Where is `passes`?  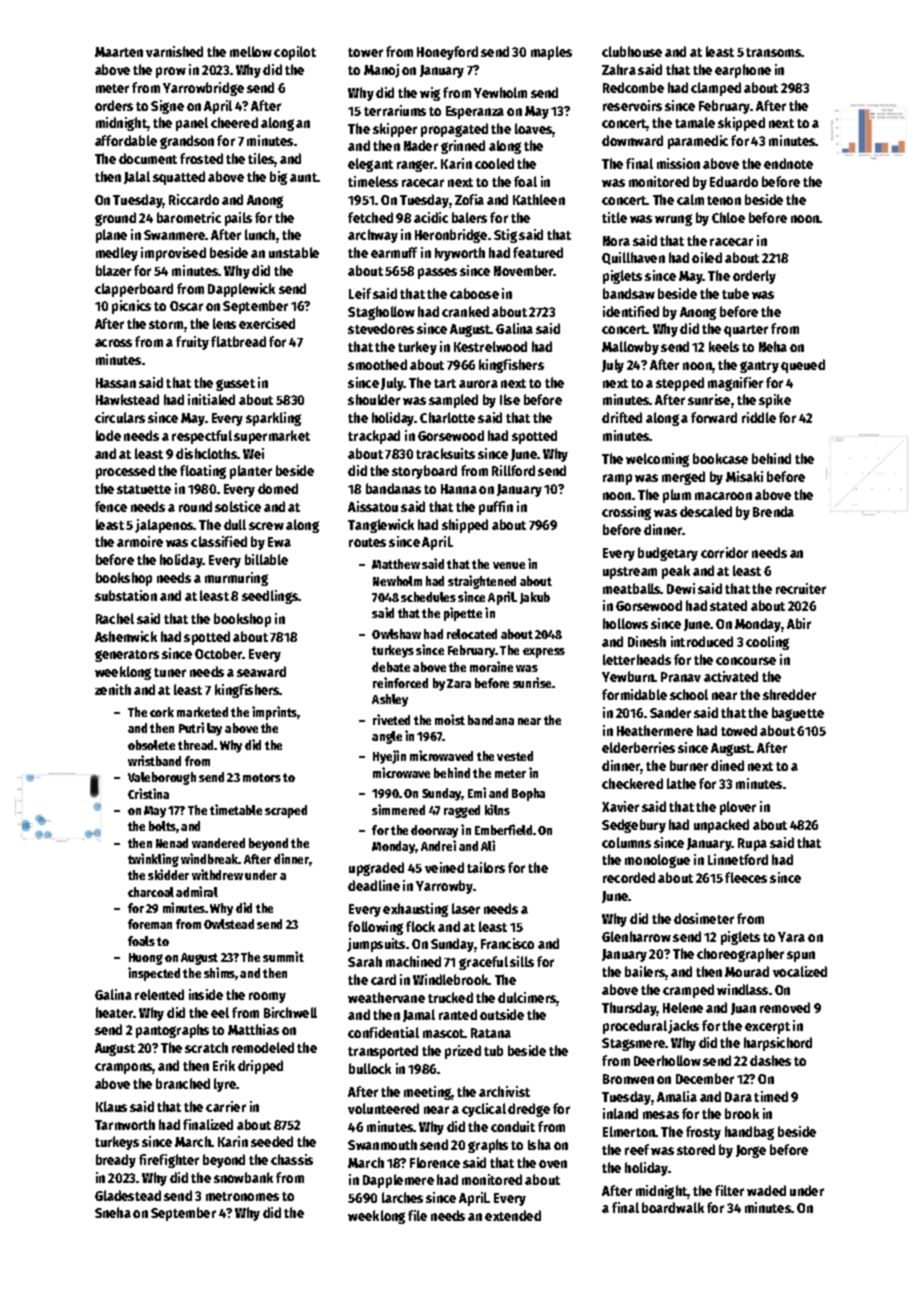
passes is located at coordinates (437, 273).
